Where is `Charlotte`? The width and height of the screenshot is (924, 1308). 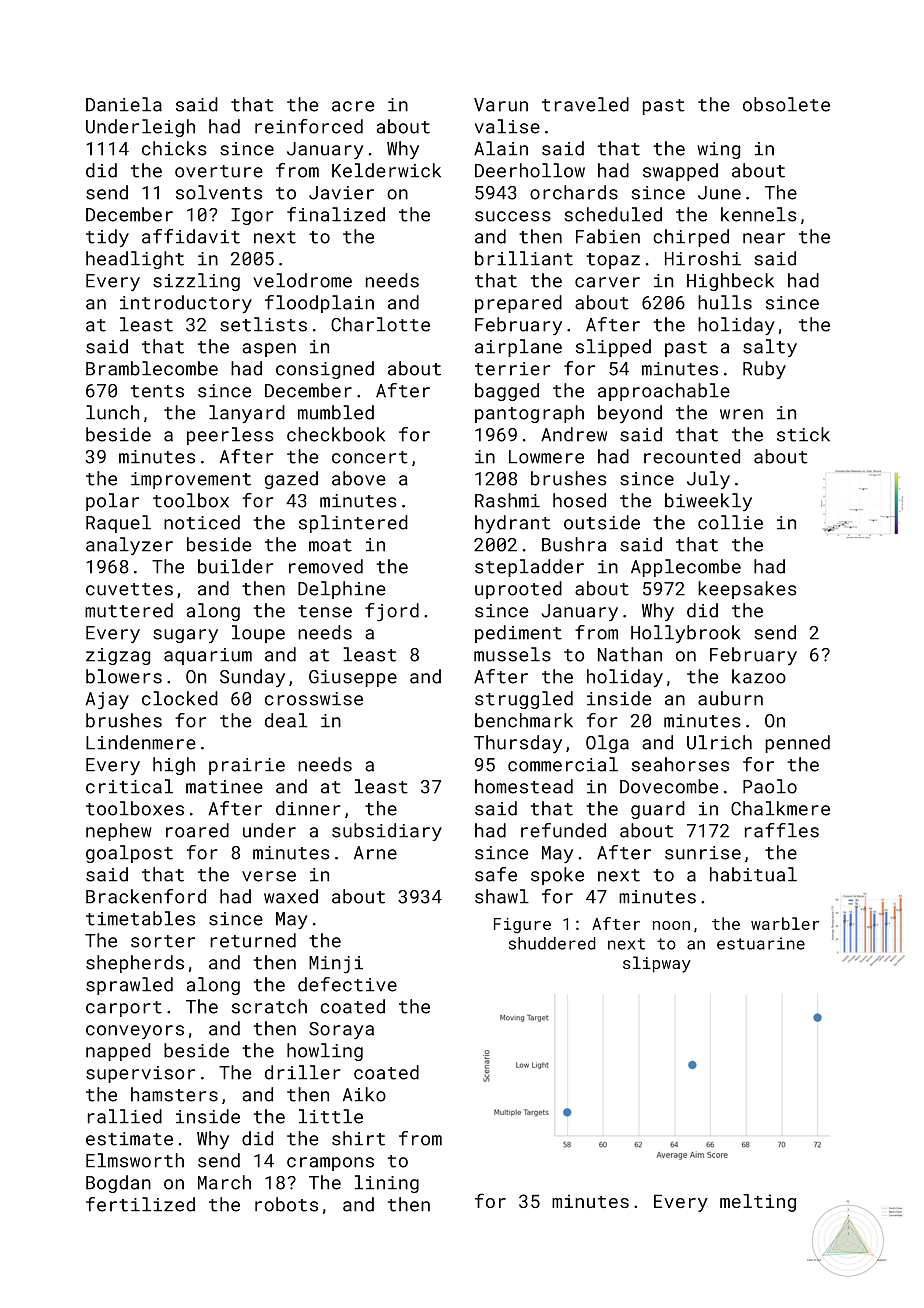 Charlotte is located at coordinates (380, 324).
